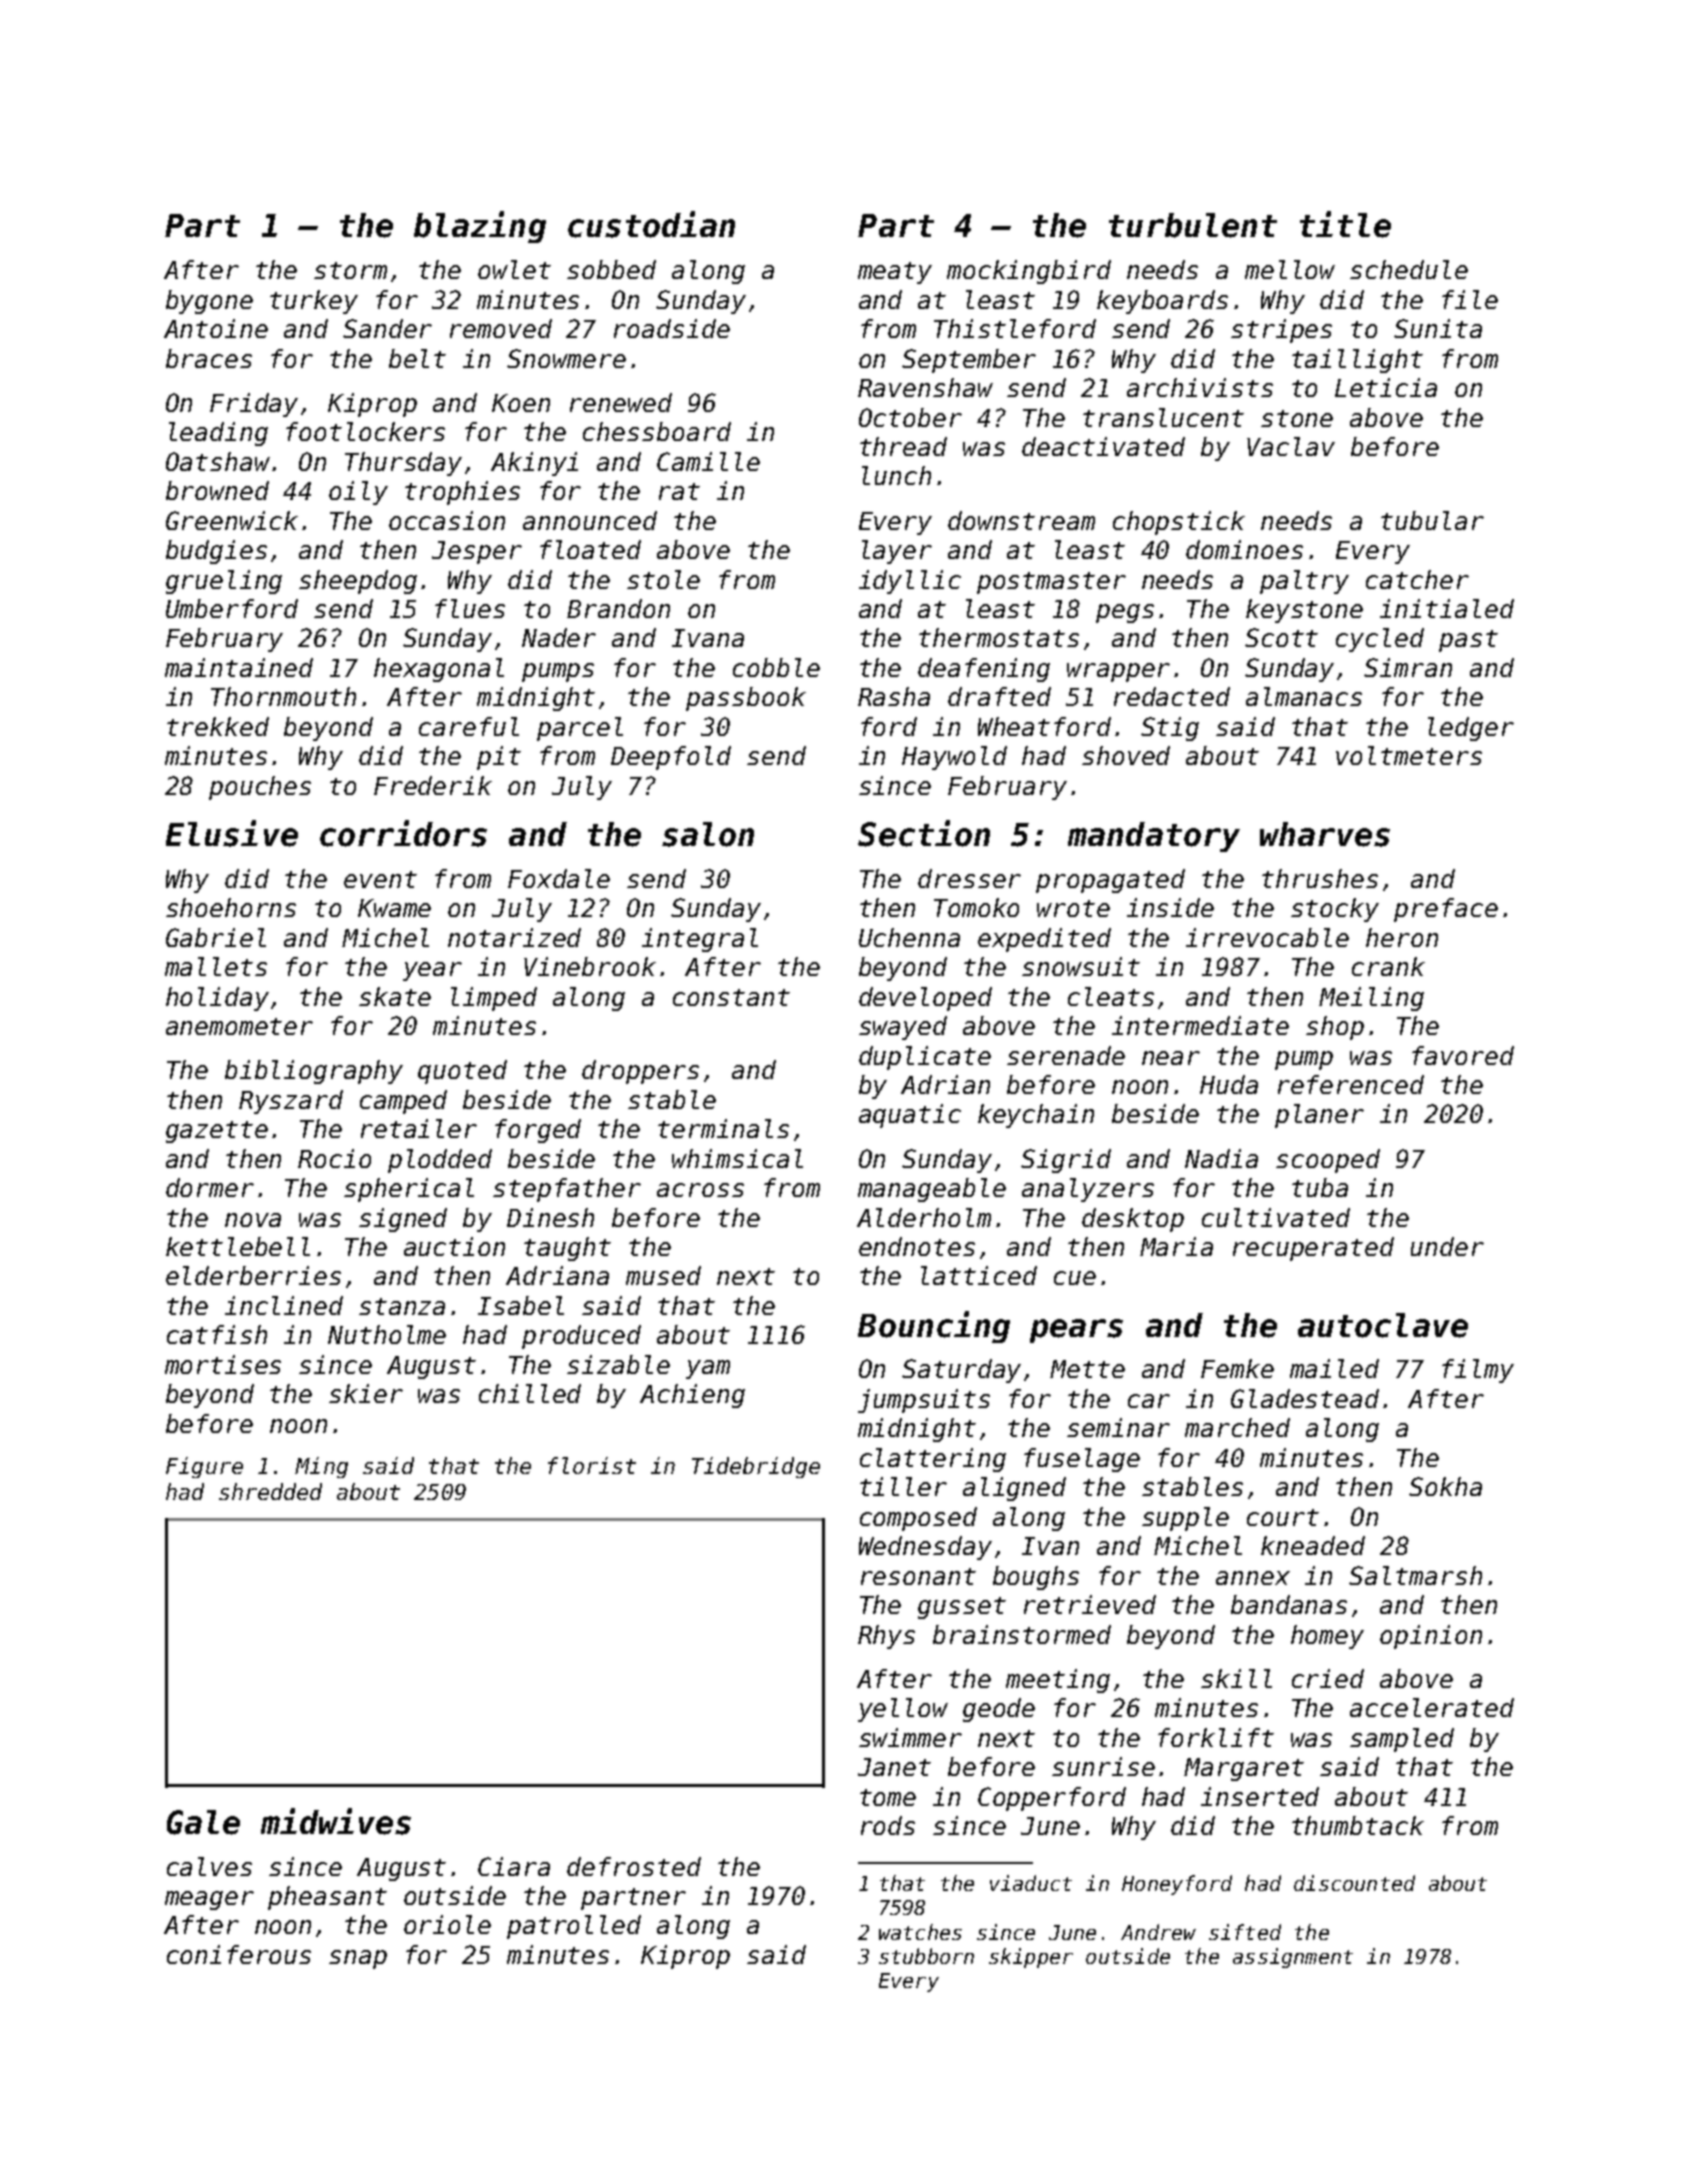  Describe the element at coordinates (592, 1465) in the document. I see `florist` at that location.
